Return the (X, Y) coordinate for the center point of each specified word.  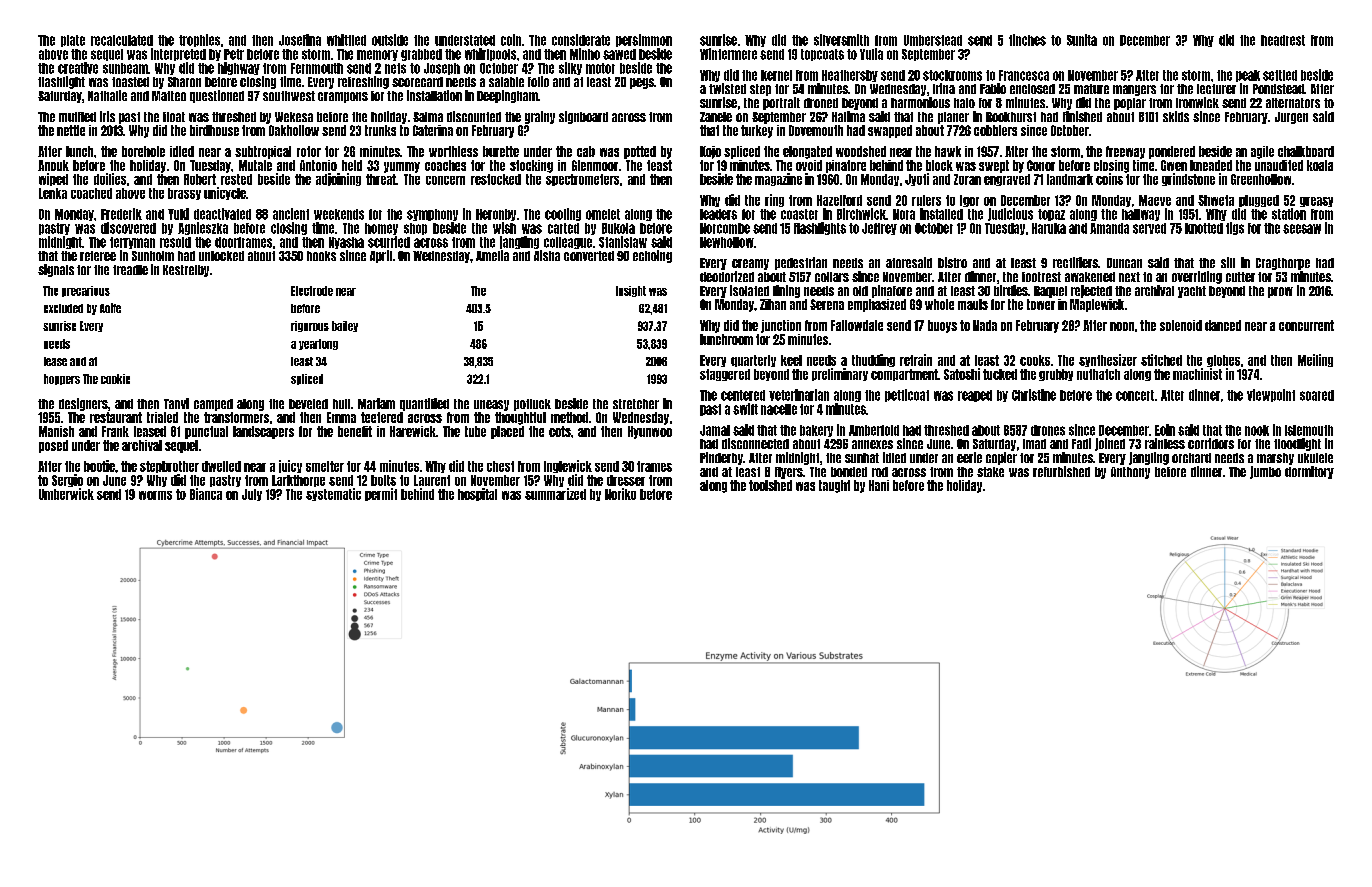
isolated (749, 290)
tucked (1000, 374)
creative (78, 68)
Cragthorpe (1283, 264)
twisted (727, 88)
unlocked (221, 256)
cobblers (995, 130)
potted (640, 152)
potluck (532, 405)
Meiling (1315, 360)
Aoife (110, 308)
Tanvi (176, 403)
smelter (325, 466)
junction (781, 326)
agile (1262, 152)
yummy (402, 167)
